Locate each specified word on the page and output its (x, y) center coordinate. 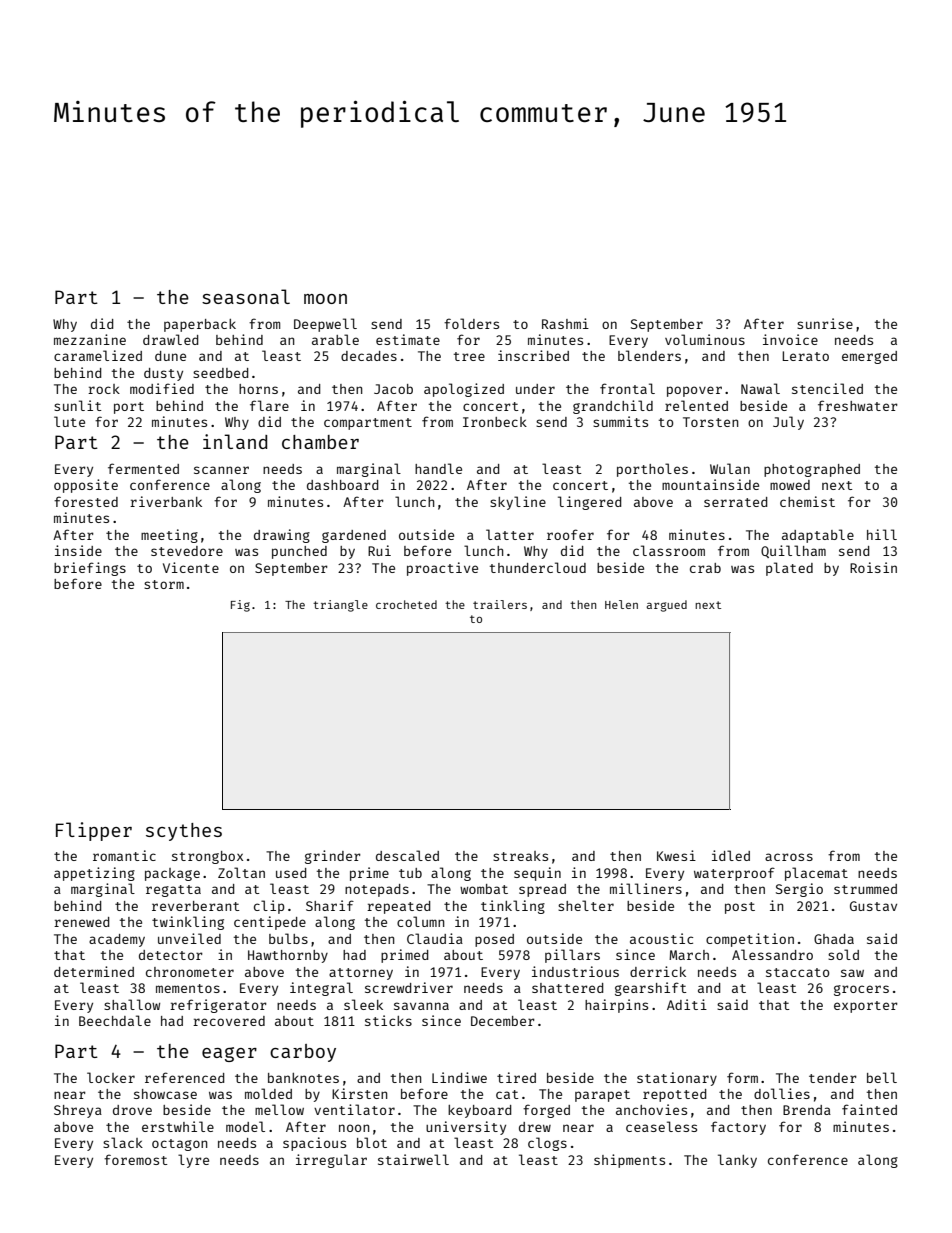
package (172, 874)
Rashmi (565, 323)
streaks (520, 856)
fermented (143, 468)
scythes (184, 832)
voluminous (705, 339)
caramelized (98, 355)
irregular (331, 1161)
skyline (518, 503)
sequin (537, 874)
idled (731, 855)
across (789, 857)
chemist (807, 501)
